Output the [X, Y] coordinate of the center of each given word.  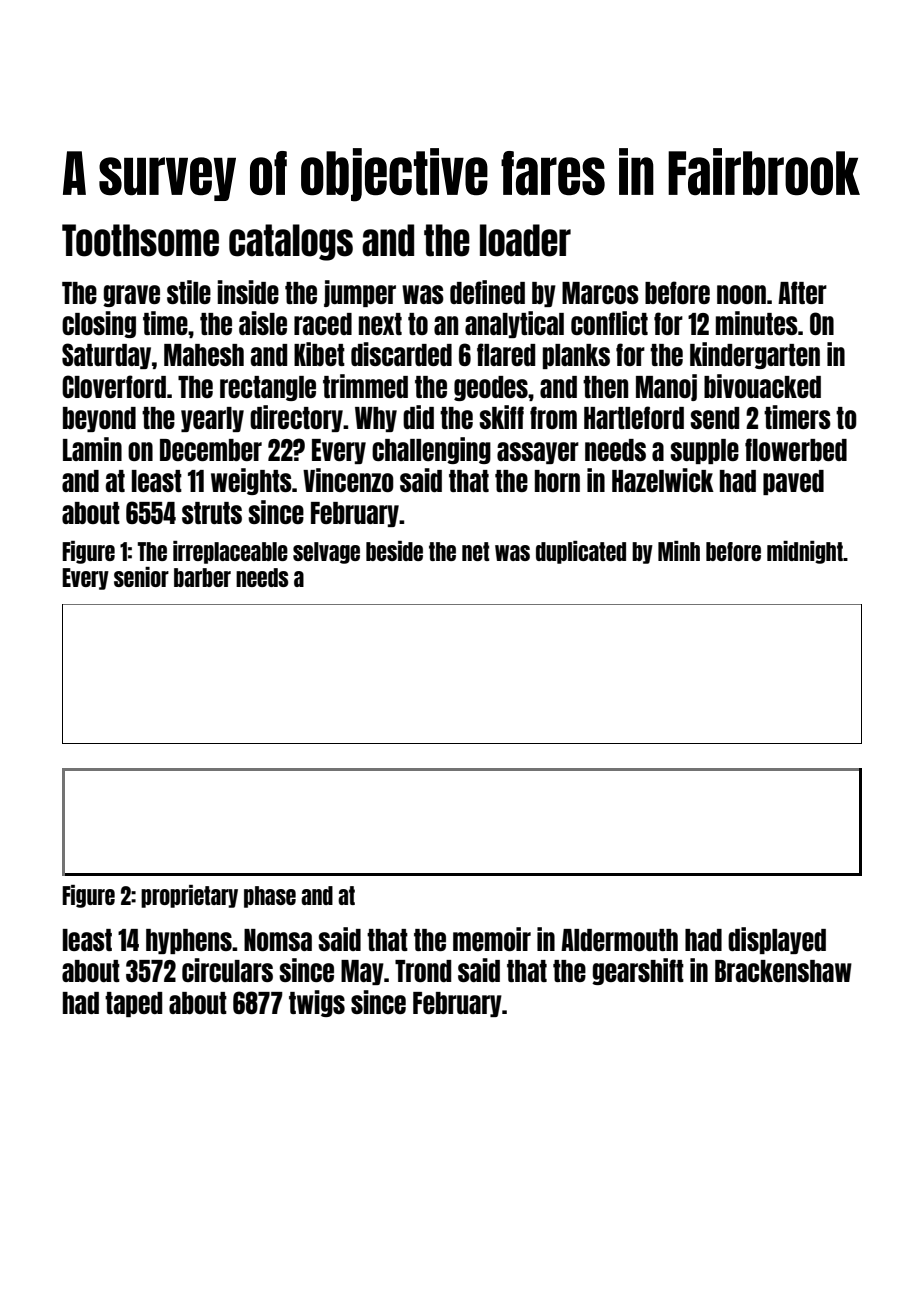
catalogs [291, 242]
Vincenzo [348, 480]
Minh [679, 551]
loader [525, 240]
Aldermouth [619, 940]
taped [133, 1004]
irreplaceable [230, 552]
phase [270, 897]
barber [202, 577]
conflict [609, 323]
